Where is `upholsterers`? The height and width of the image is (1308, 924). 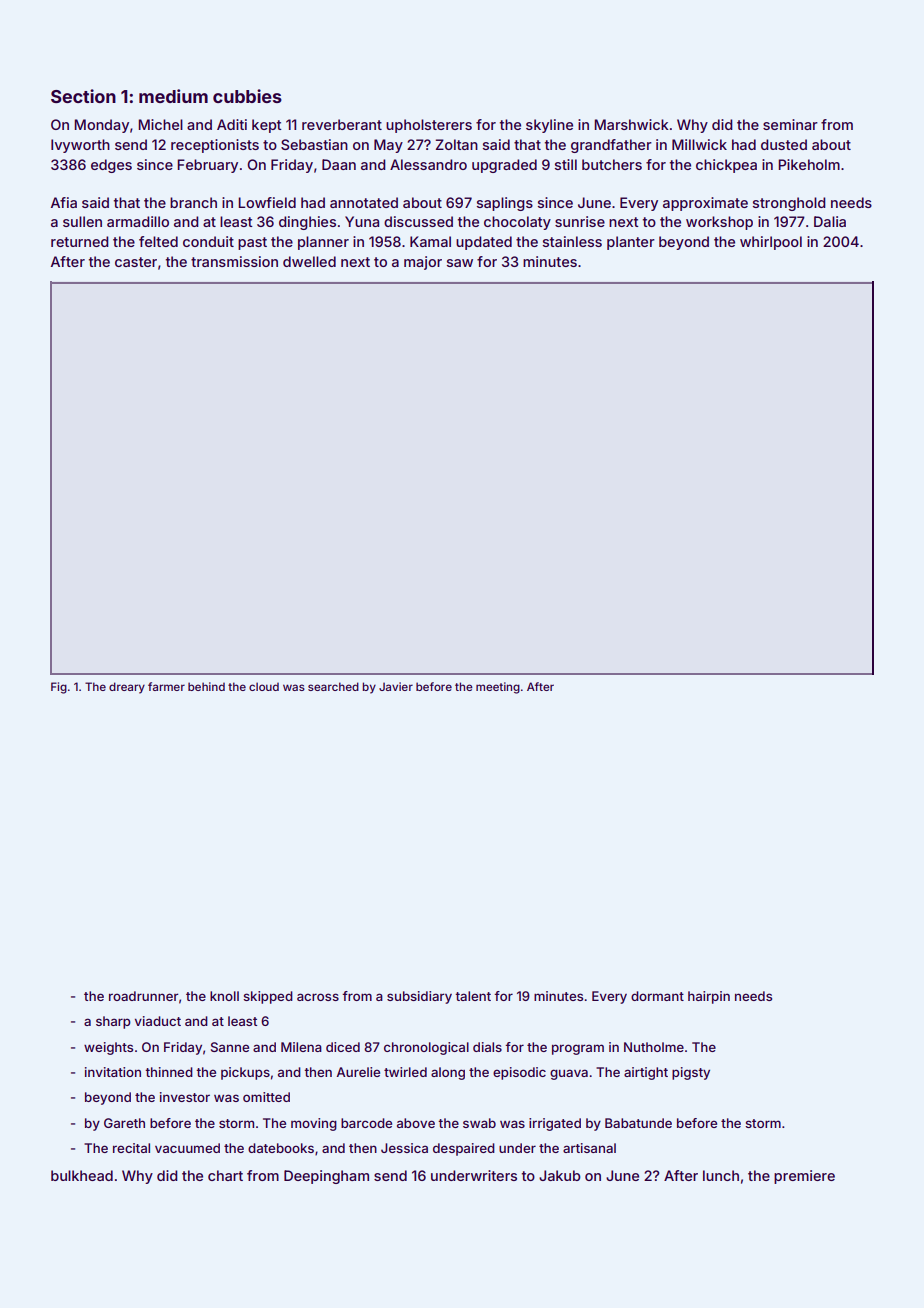 upholsterers is located at coordinates (429, 126).
